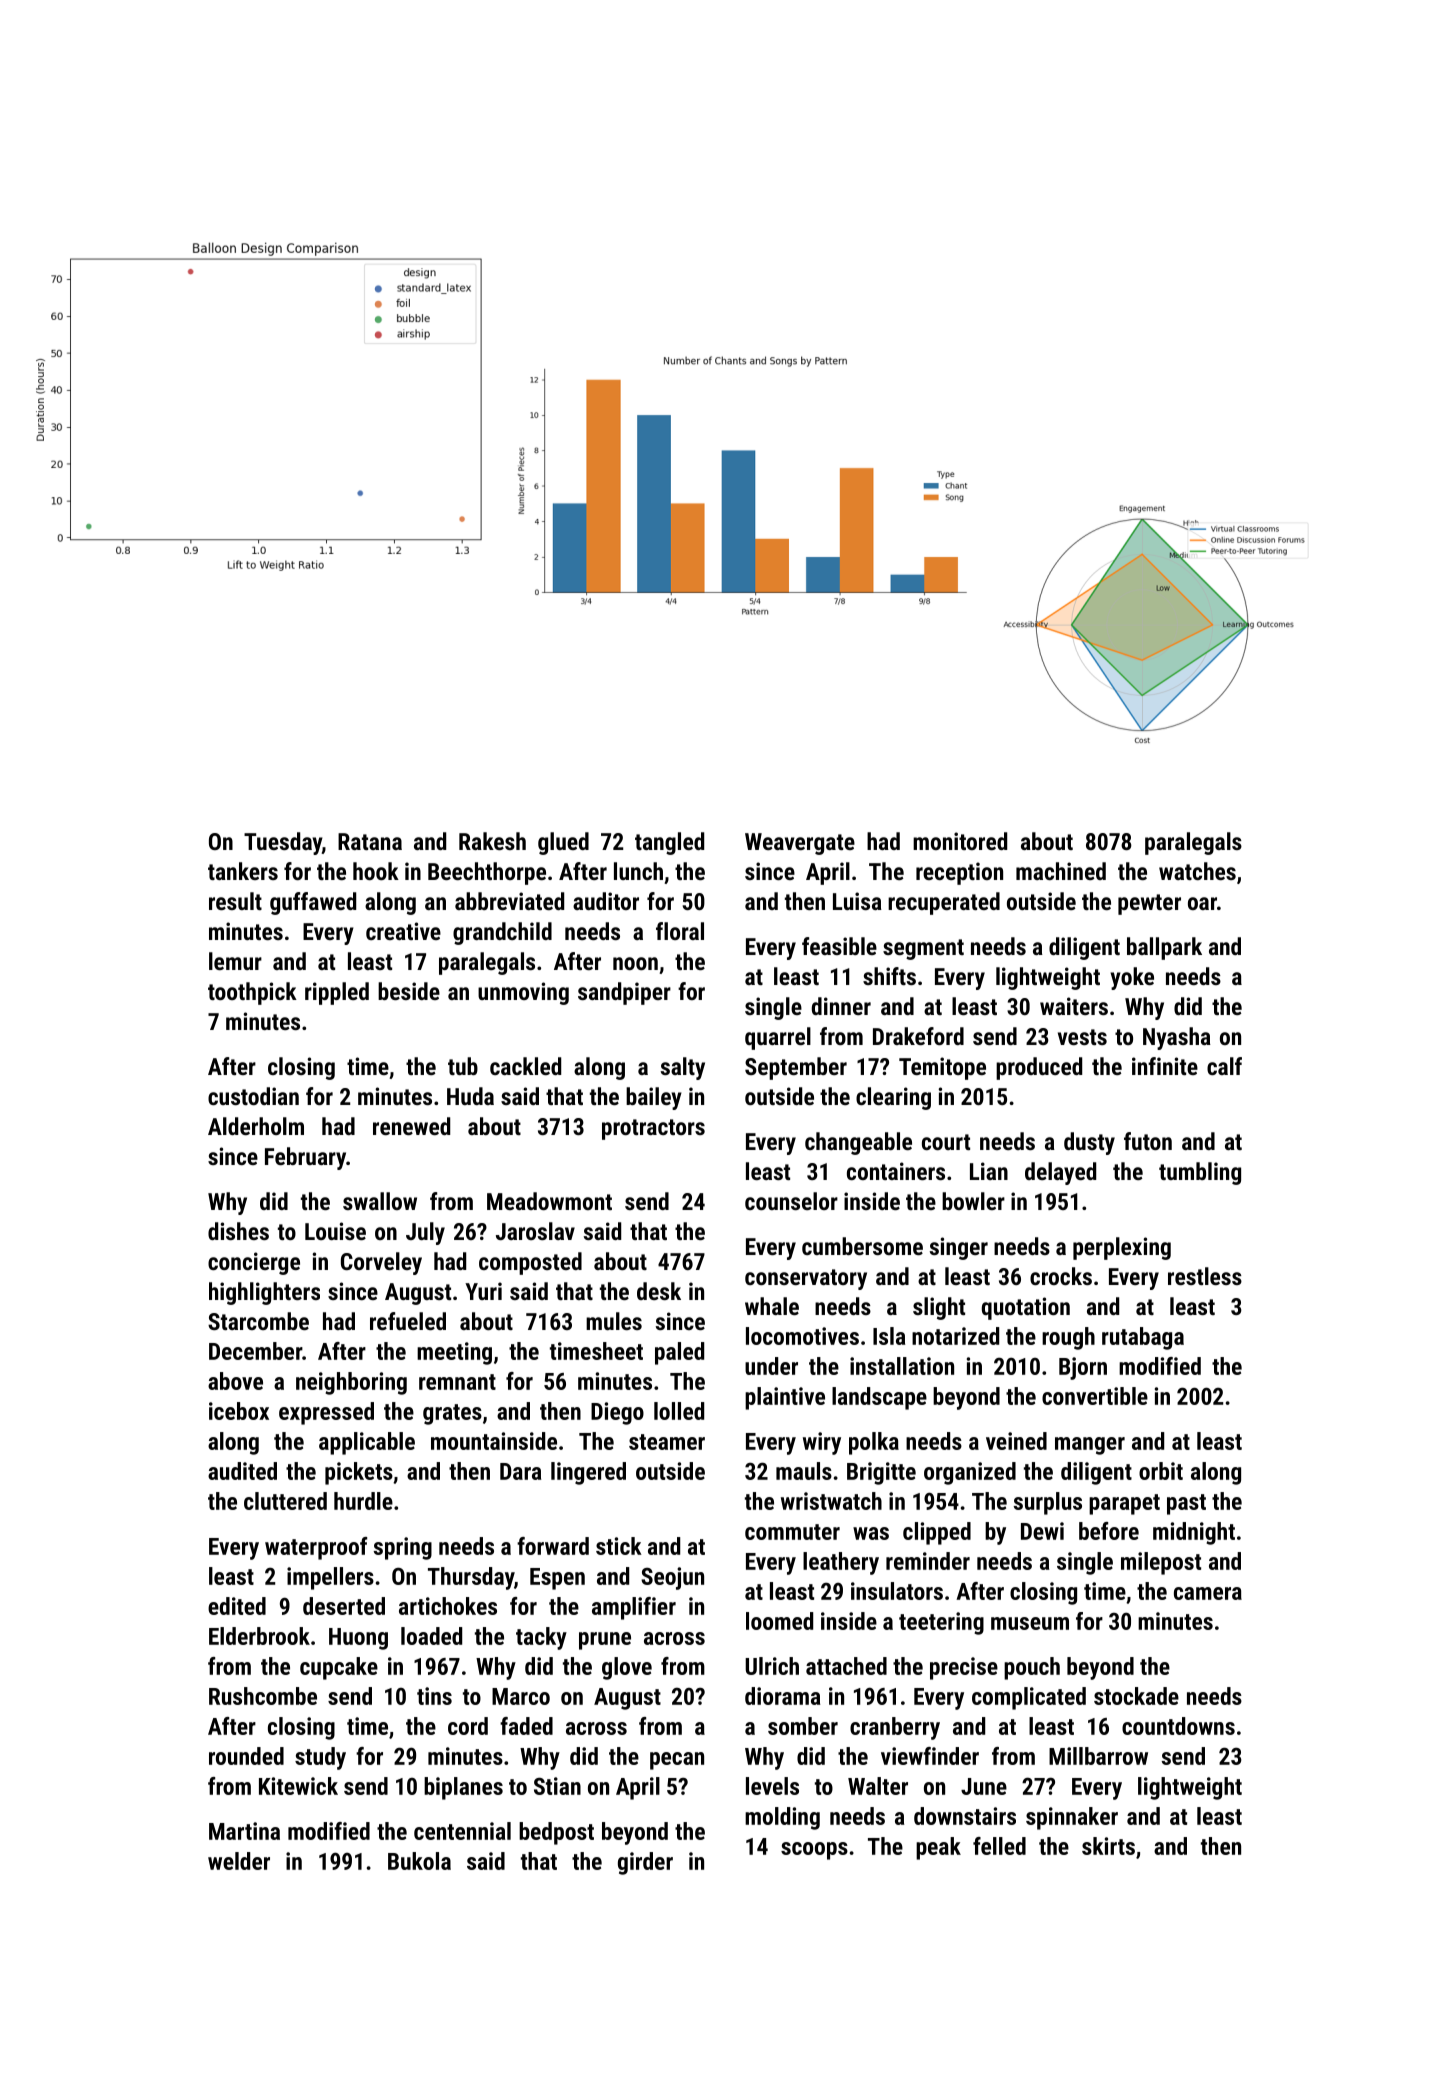 The width and height of the screenshot is (1450, 2100). I want to click on manger, so click(1090, 1446).
